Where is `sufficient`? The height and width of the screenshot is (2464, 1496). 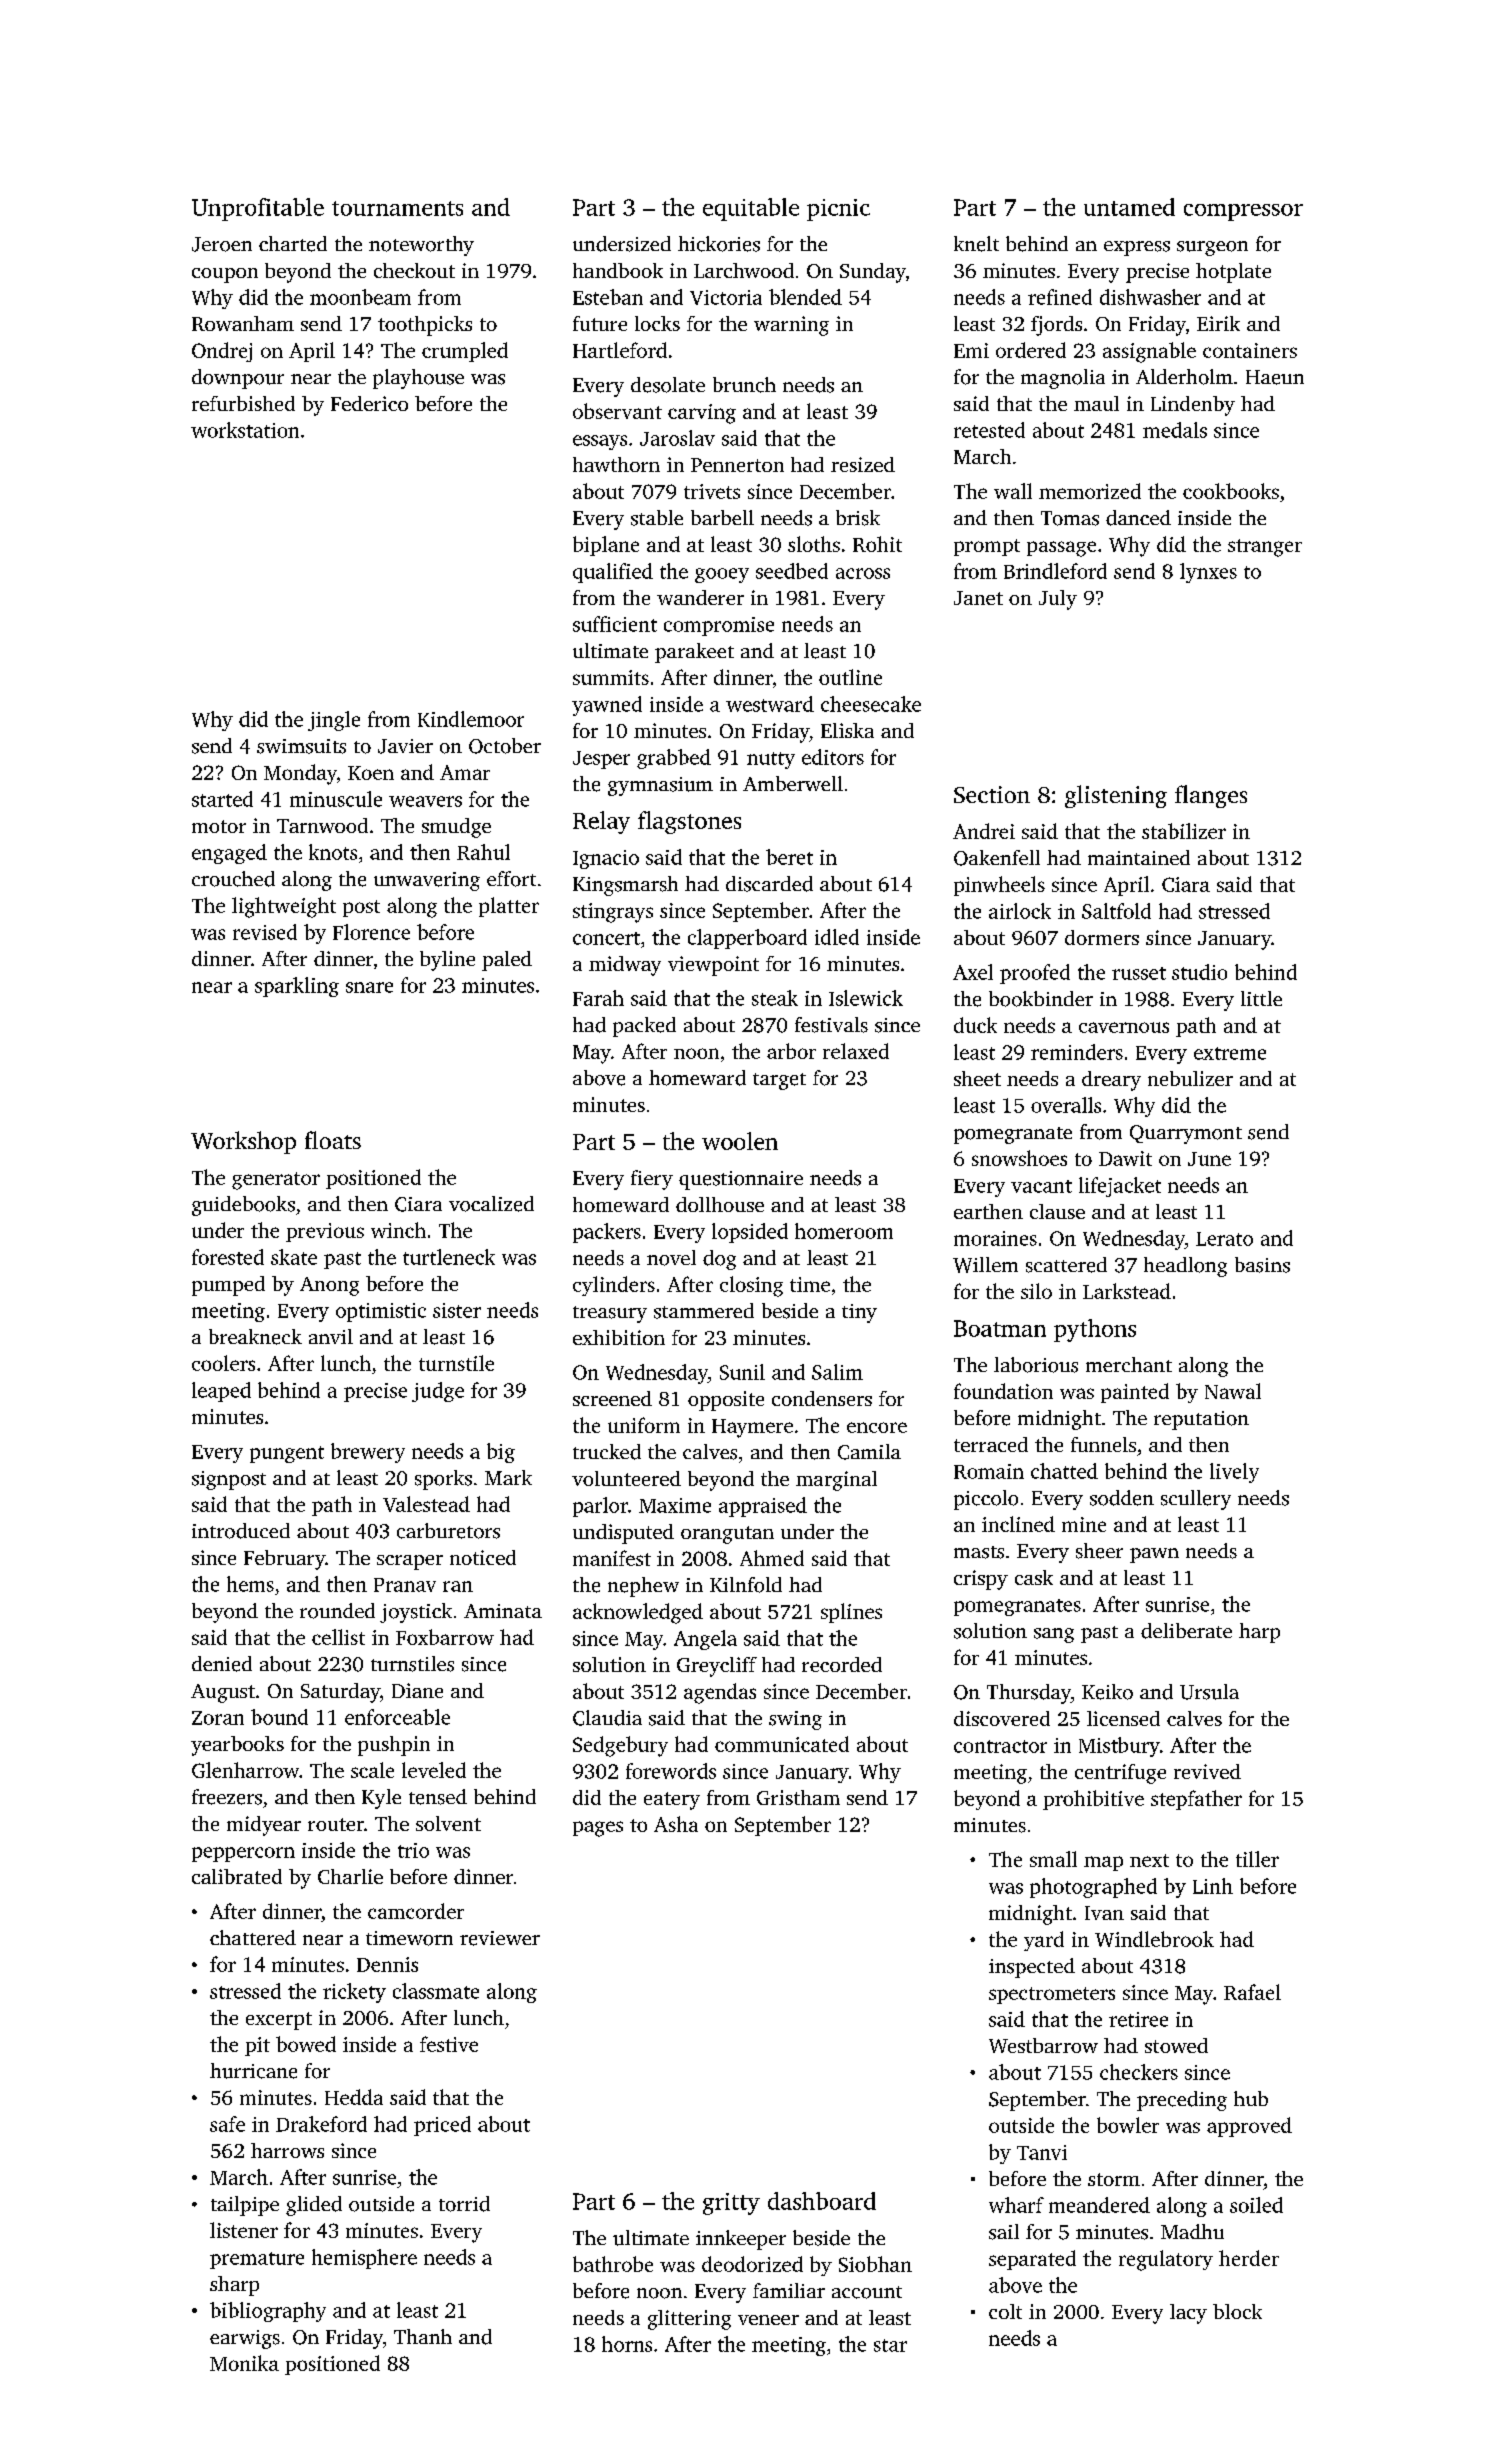
sufficient is located at coordinates (615, 624).
